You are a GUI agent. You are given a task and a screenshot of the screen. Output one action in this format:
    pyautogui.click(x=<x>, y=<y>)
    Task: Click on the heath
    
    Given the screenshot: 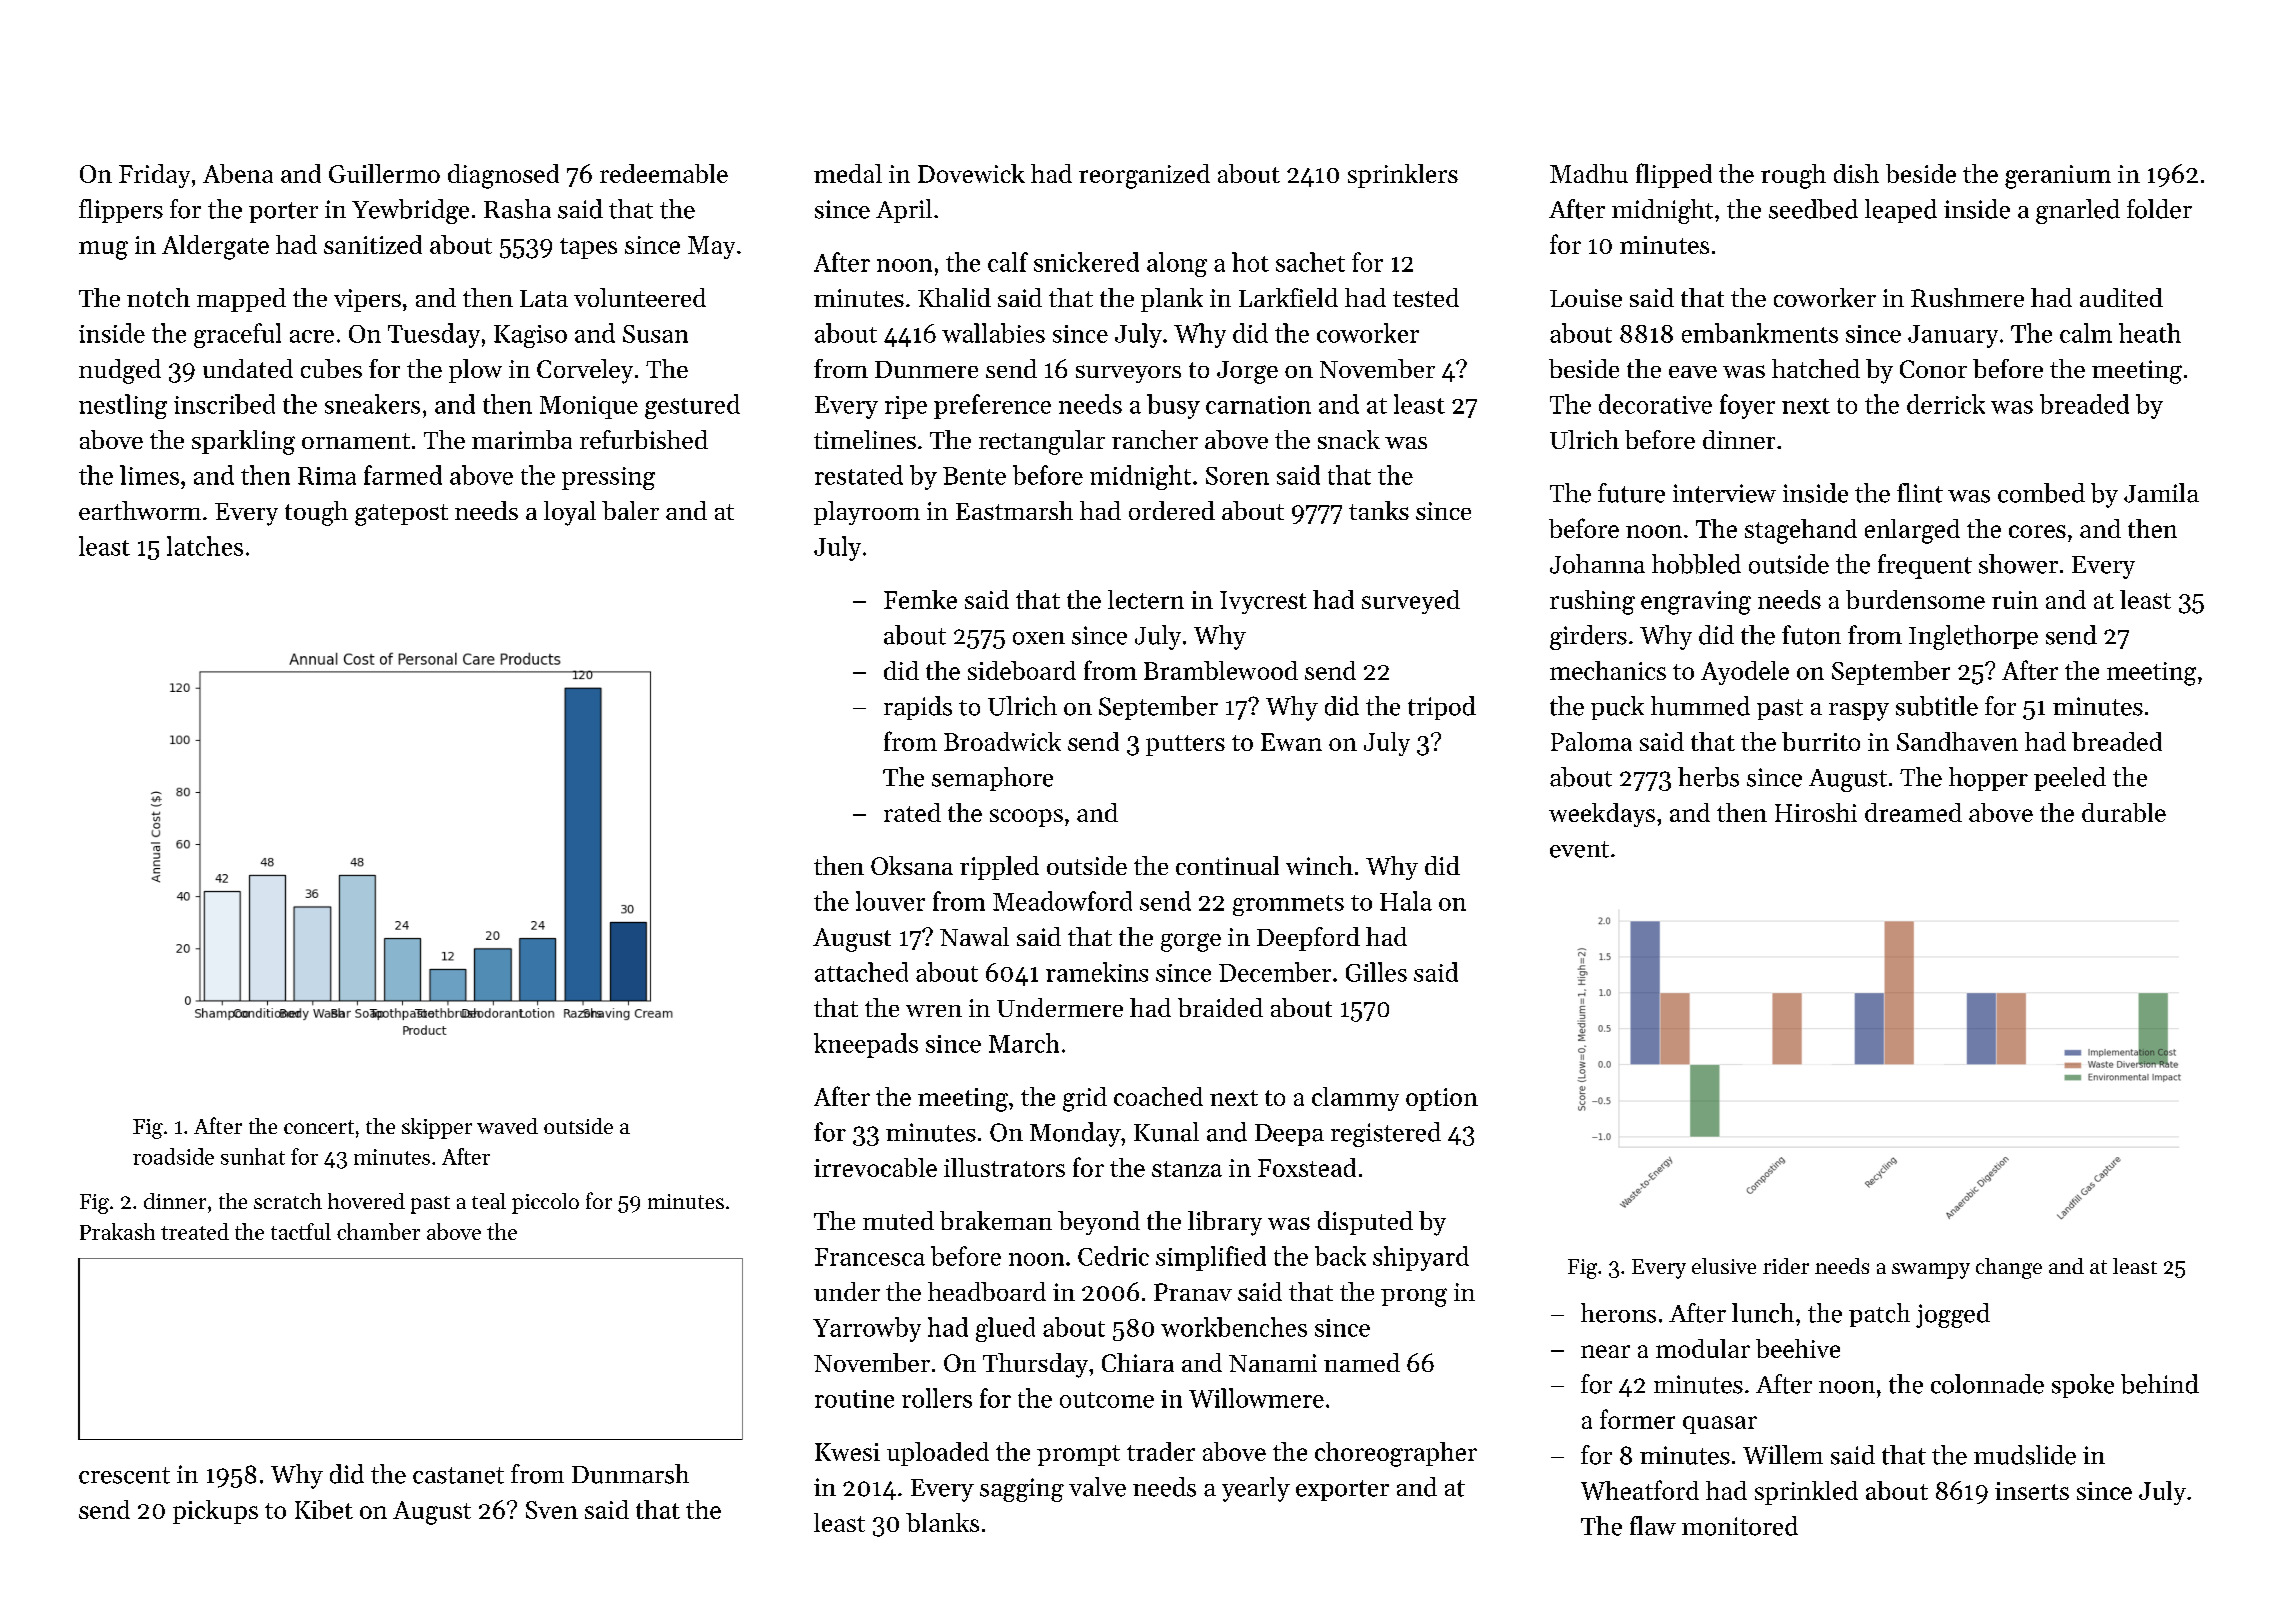 What is the action you would take?
    pyautogui.click(x=2150, y=333)
